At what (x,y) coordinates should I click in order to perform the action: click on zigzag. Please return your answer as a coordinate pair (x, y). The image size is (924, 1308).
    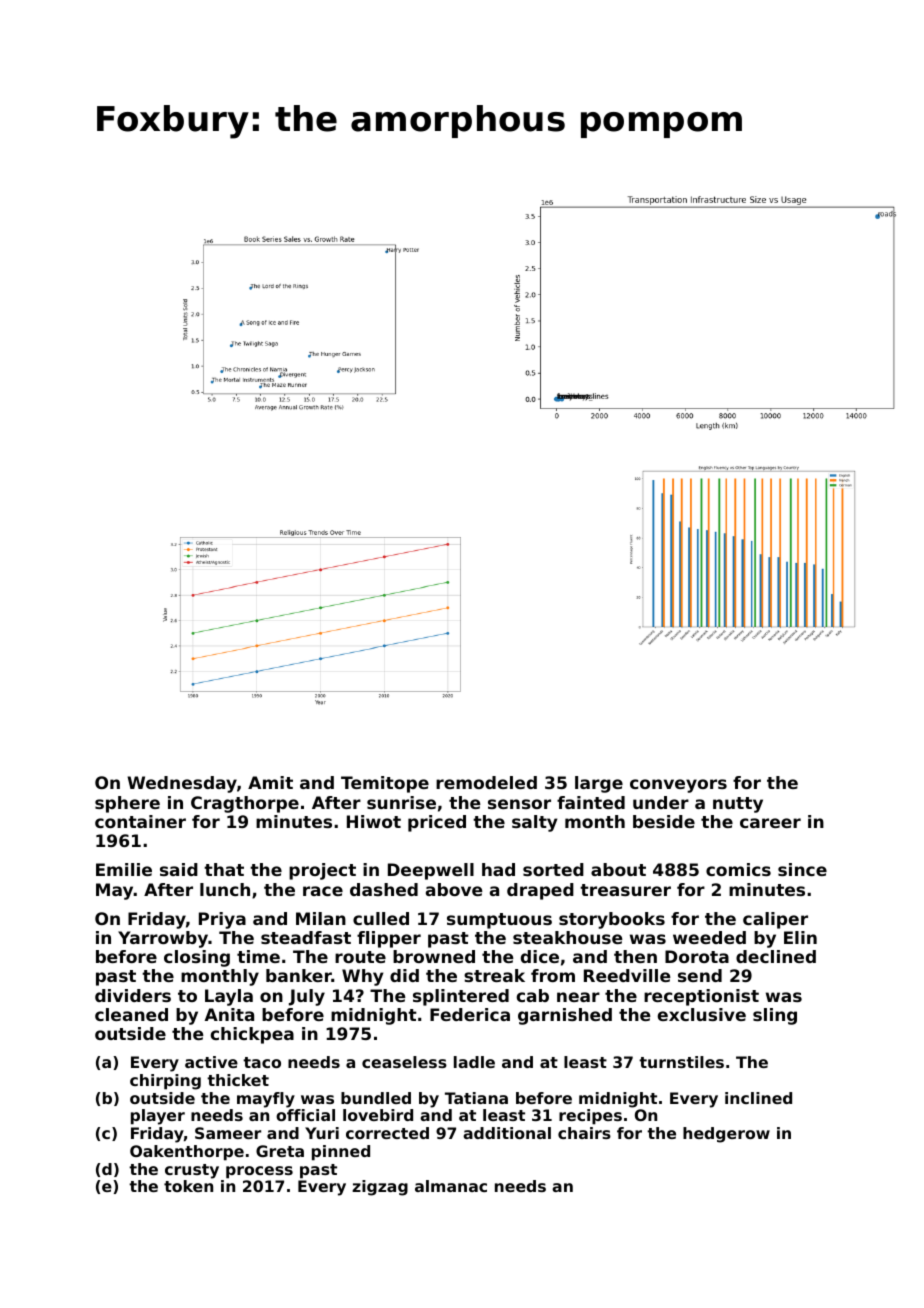
    Looking at the image, I should click on (380, 1188).
